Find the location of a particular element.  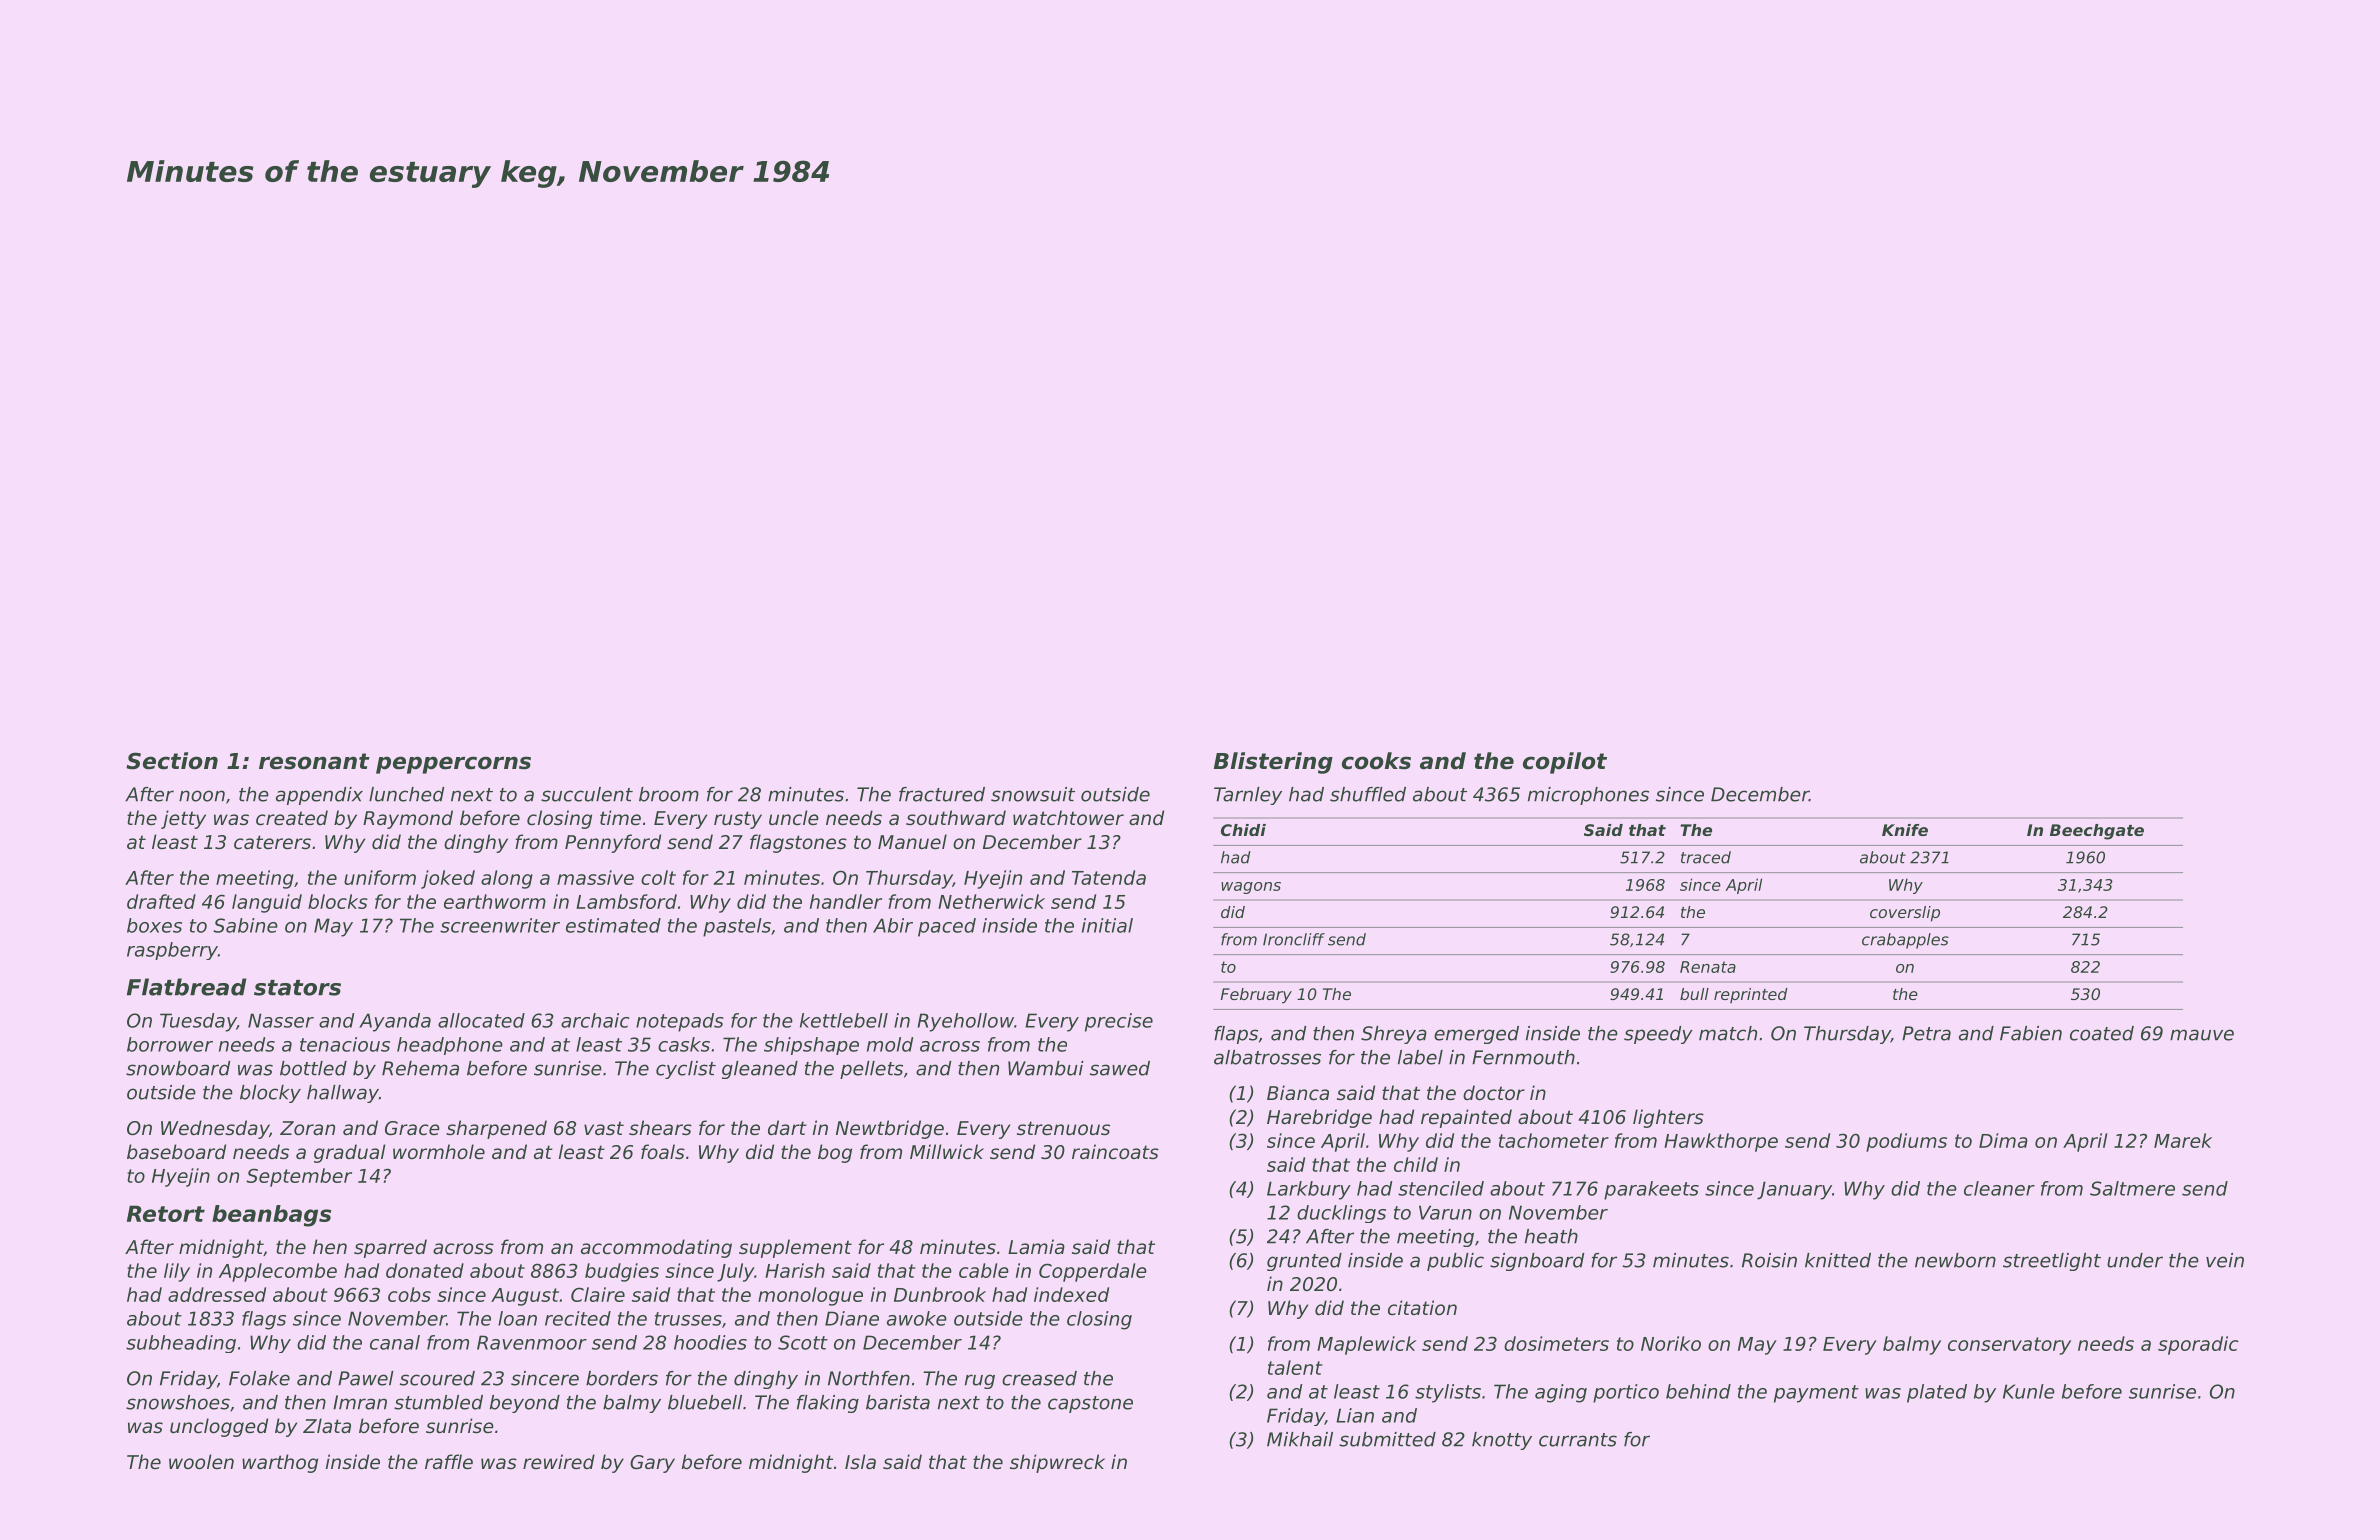

Petra is located at coordinates (1926, 1033).
